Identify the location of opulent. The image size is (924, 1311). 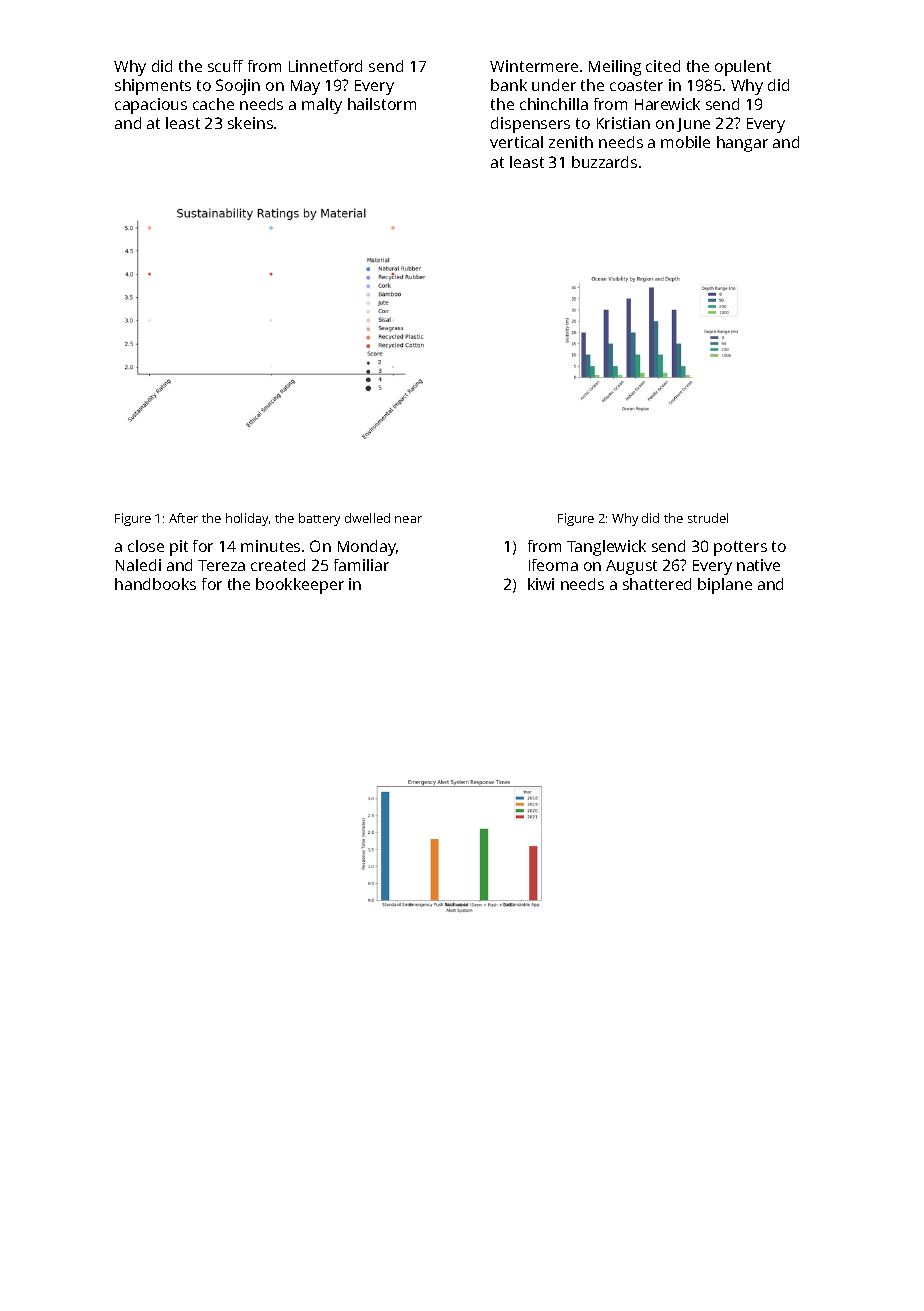
(743, 68).
